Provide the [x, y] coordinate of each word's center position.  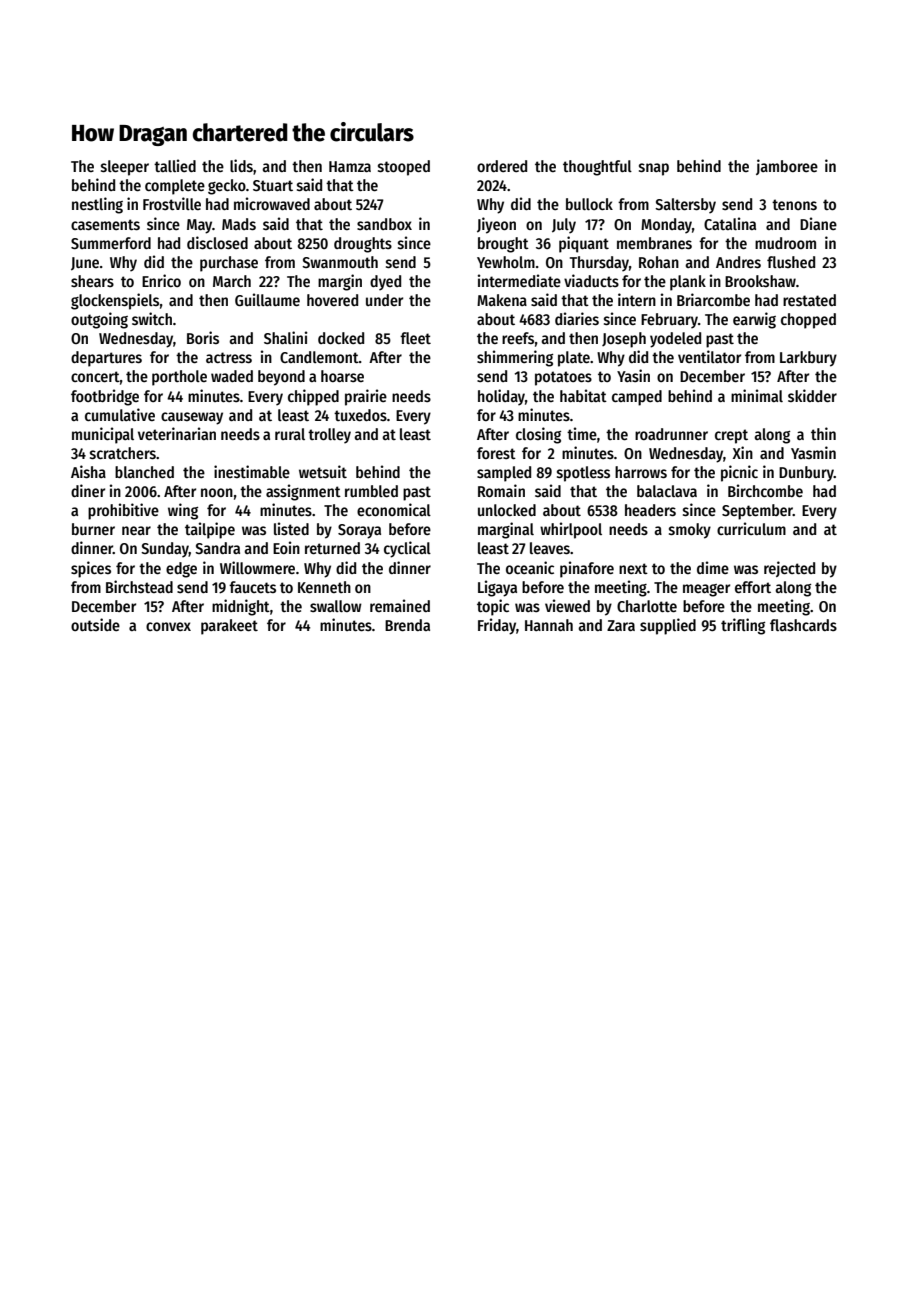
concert [95, 377]
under [384, 300]
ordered [502, 166]
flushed [791, 262]
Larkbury [808, 359]
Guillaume [267, 300]
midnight [241, 607]
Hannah [549, 625]
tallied [175, 165]
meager [706, 590]
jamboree [787, 167]
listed [291, 528]
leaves [550, 548]
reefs [518, 338]
